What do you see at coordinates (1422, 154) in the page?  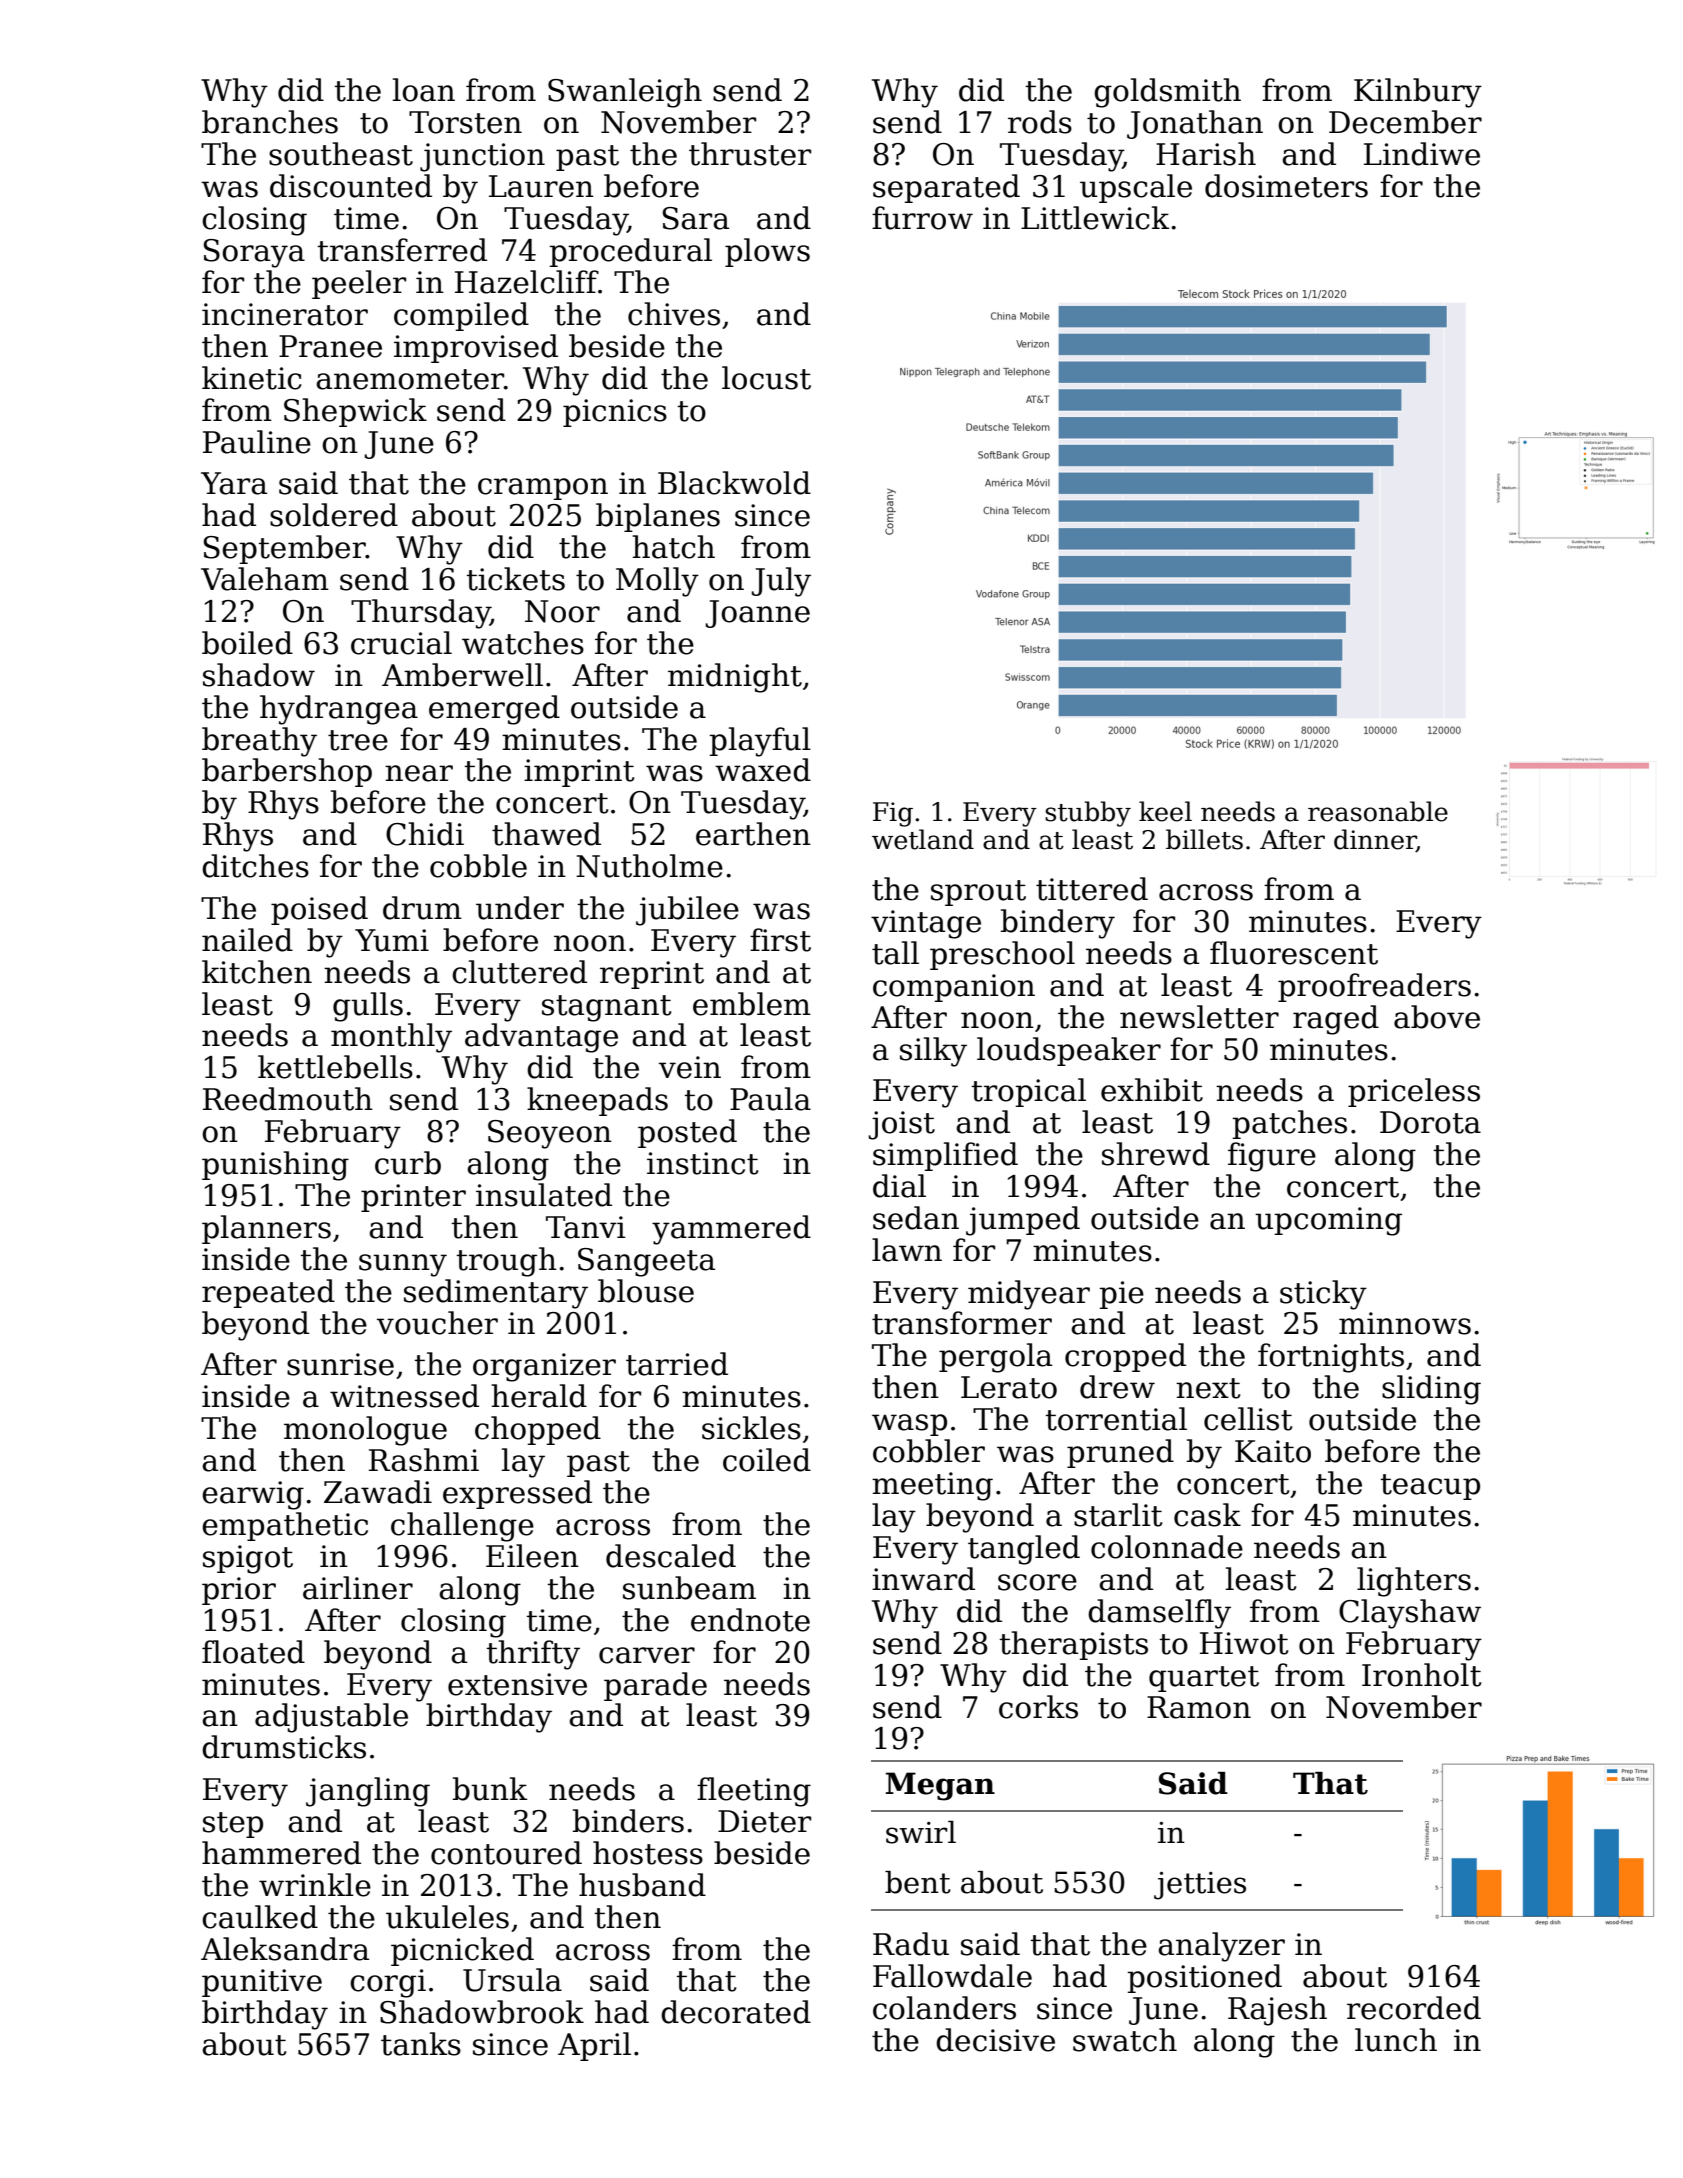 I see `Lindiwe` at bounding box center [1422, 154].
